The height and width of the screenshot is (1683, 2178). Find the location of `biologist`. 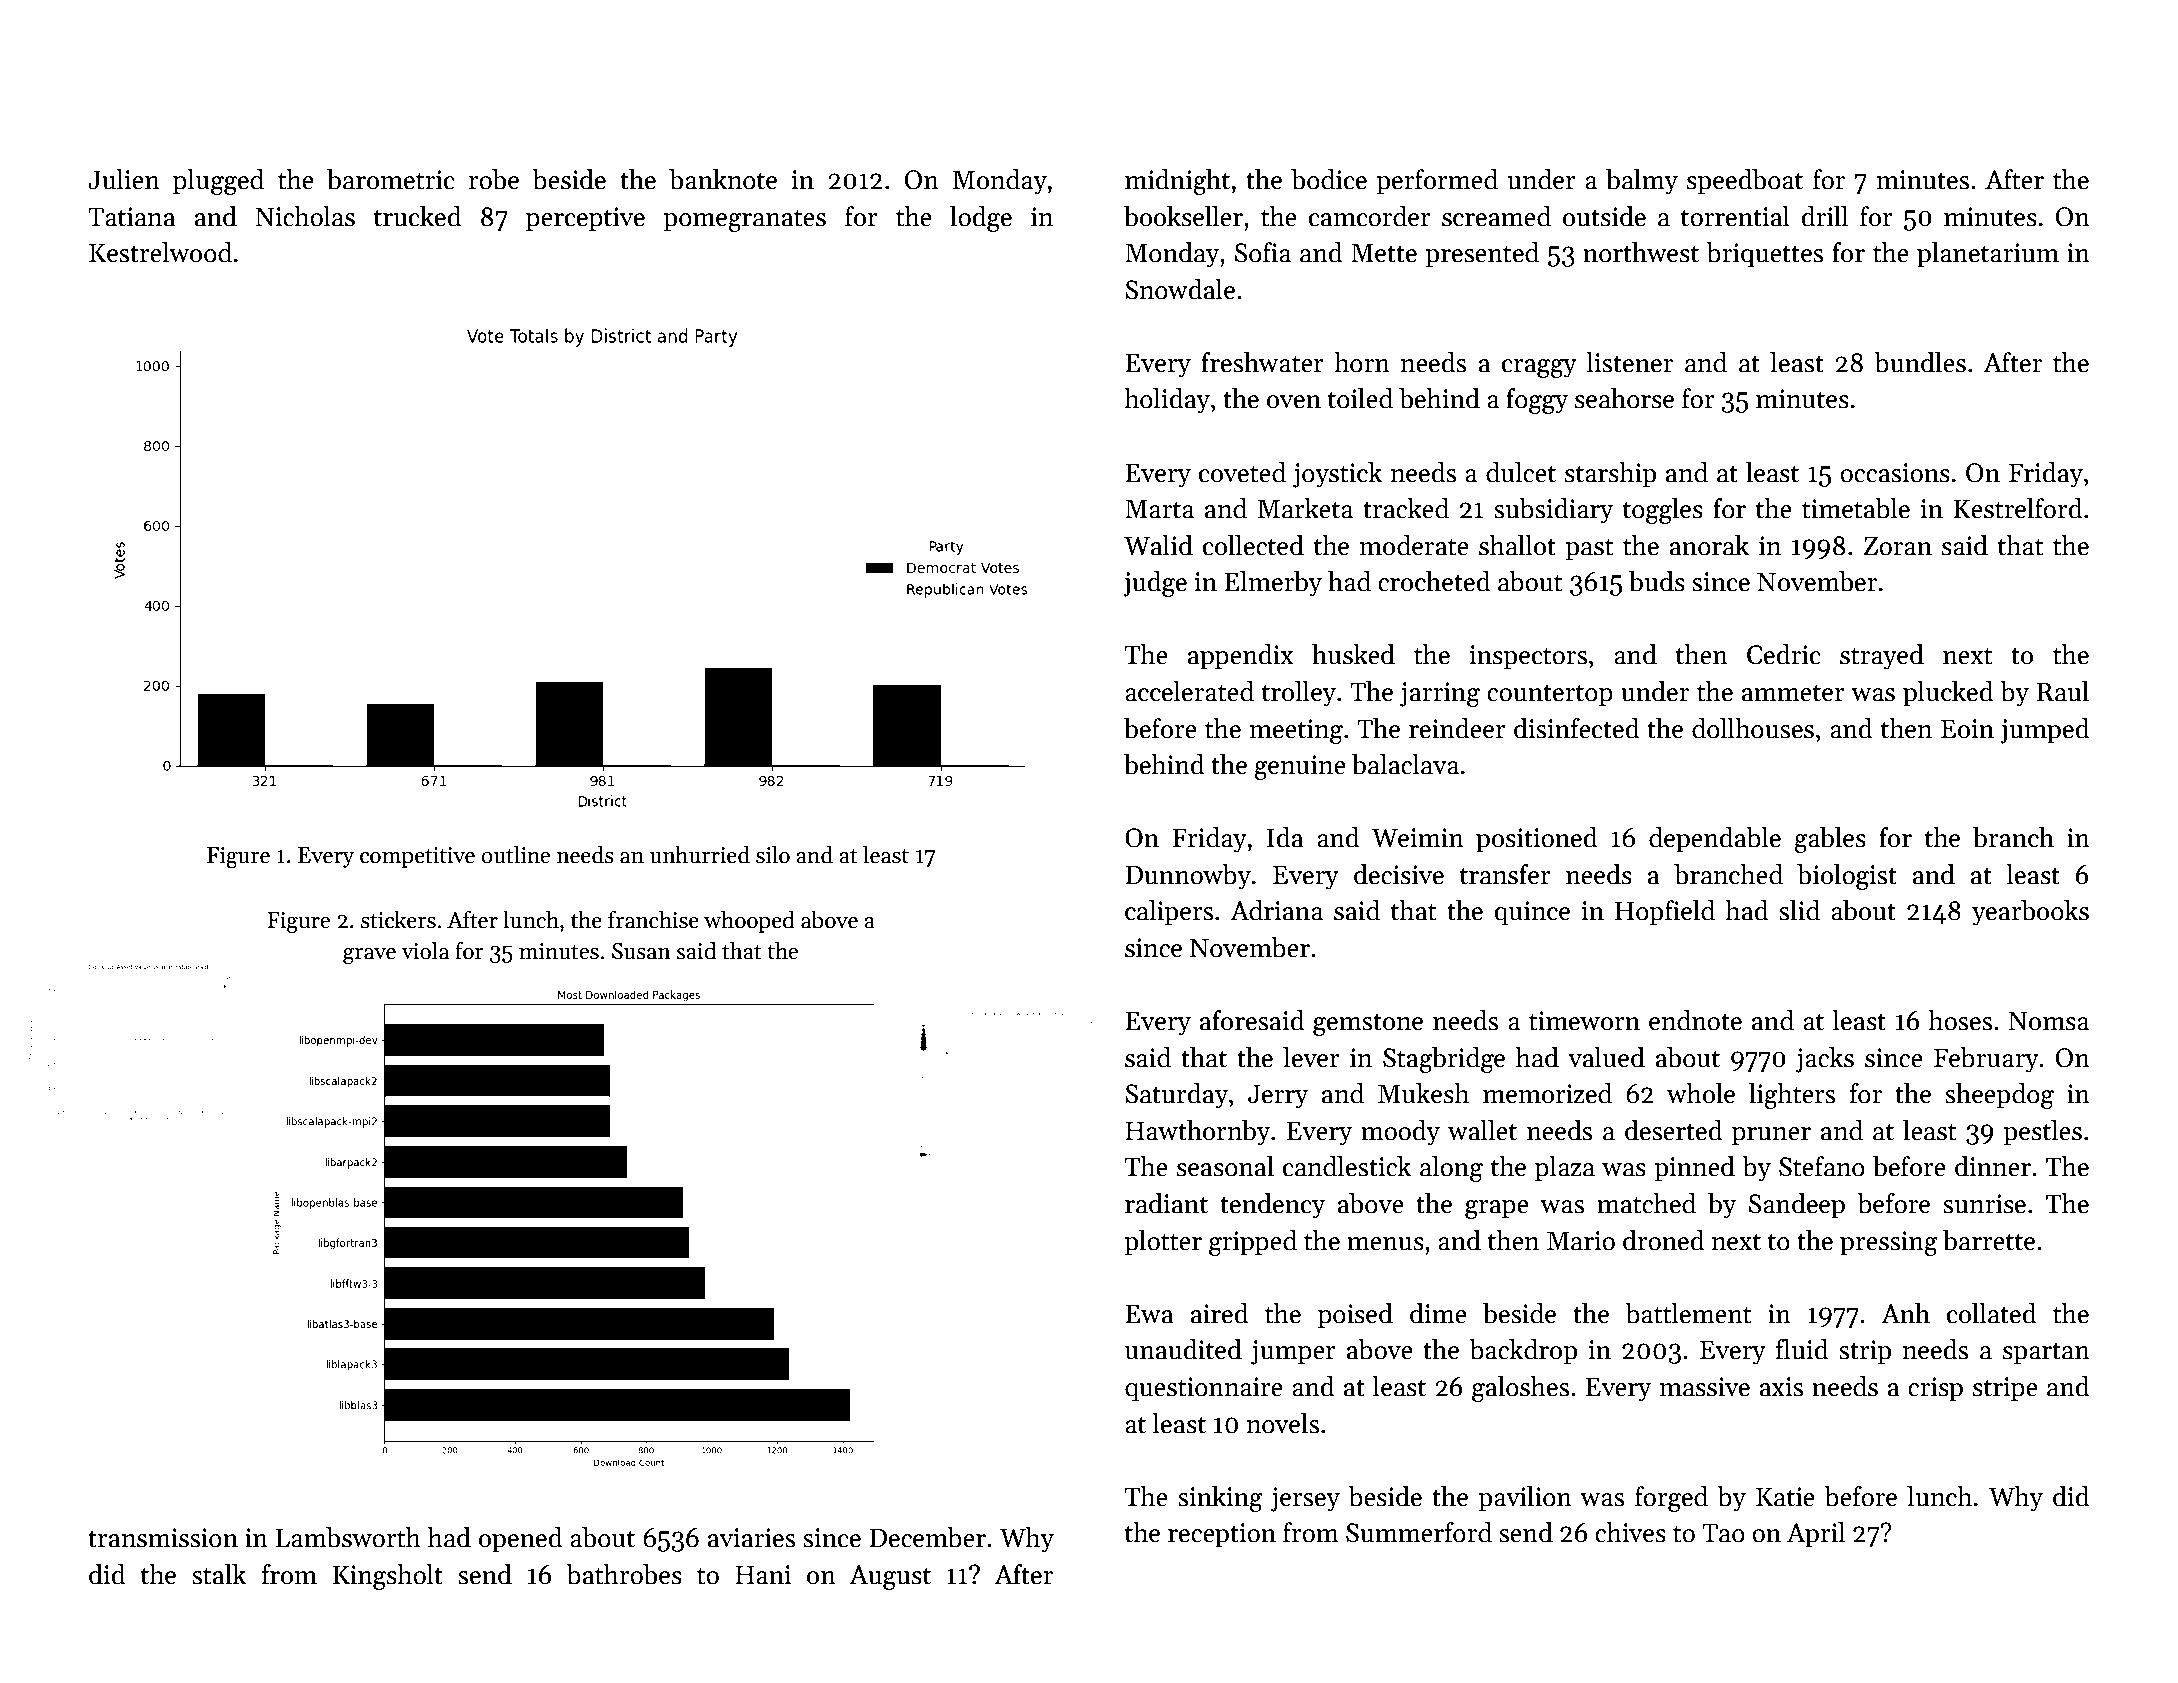

biologist is located at coordinates (1847, 877).
